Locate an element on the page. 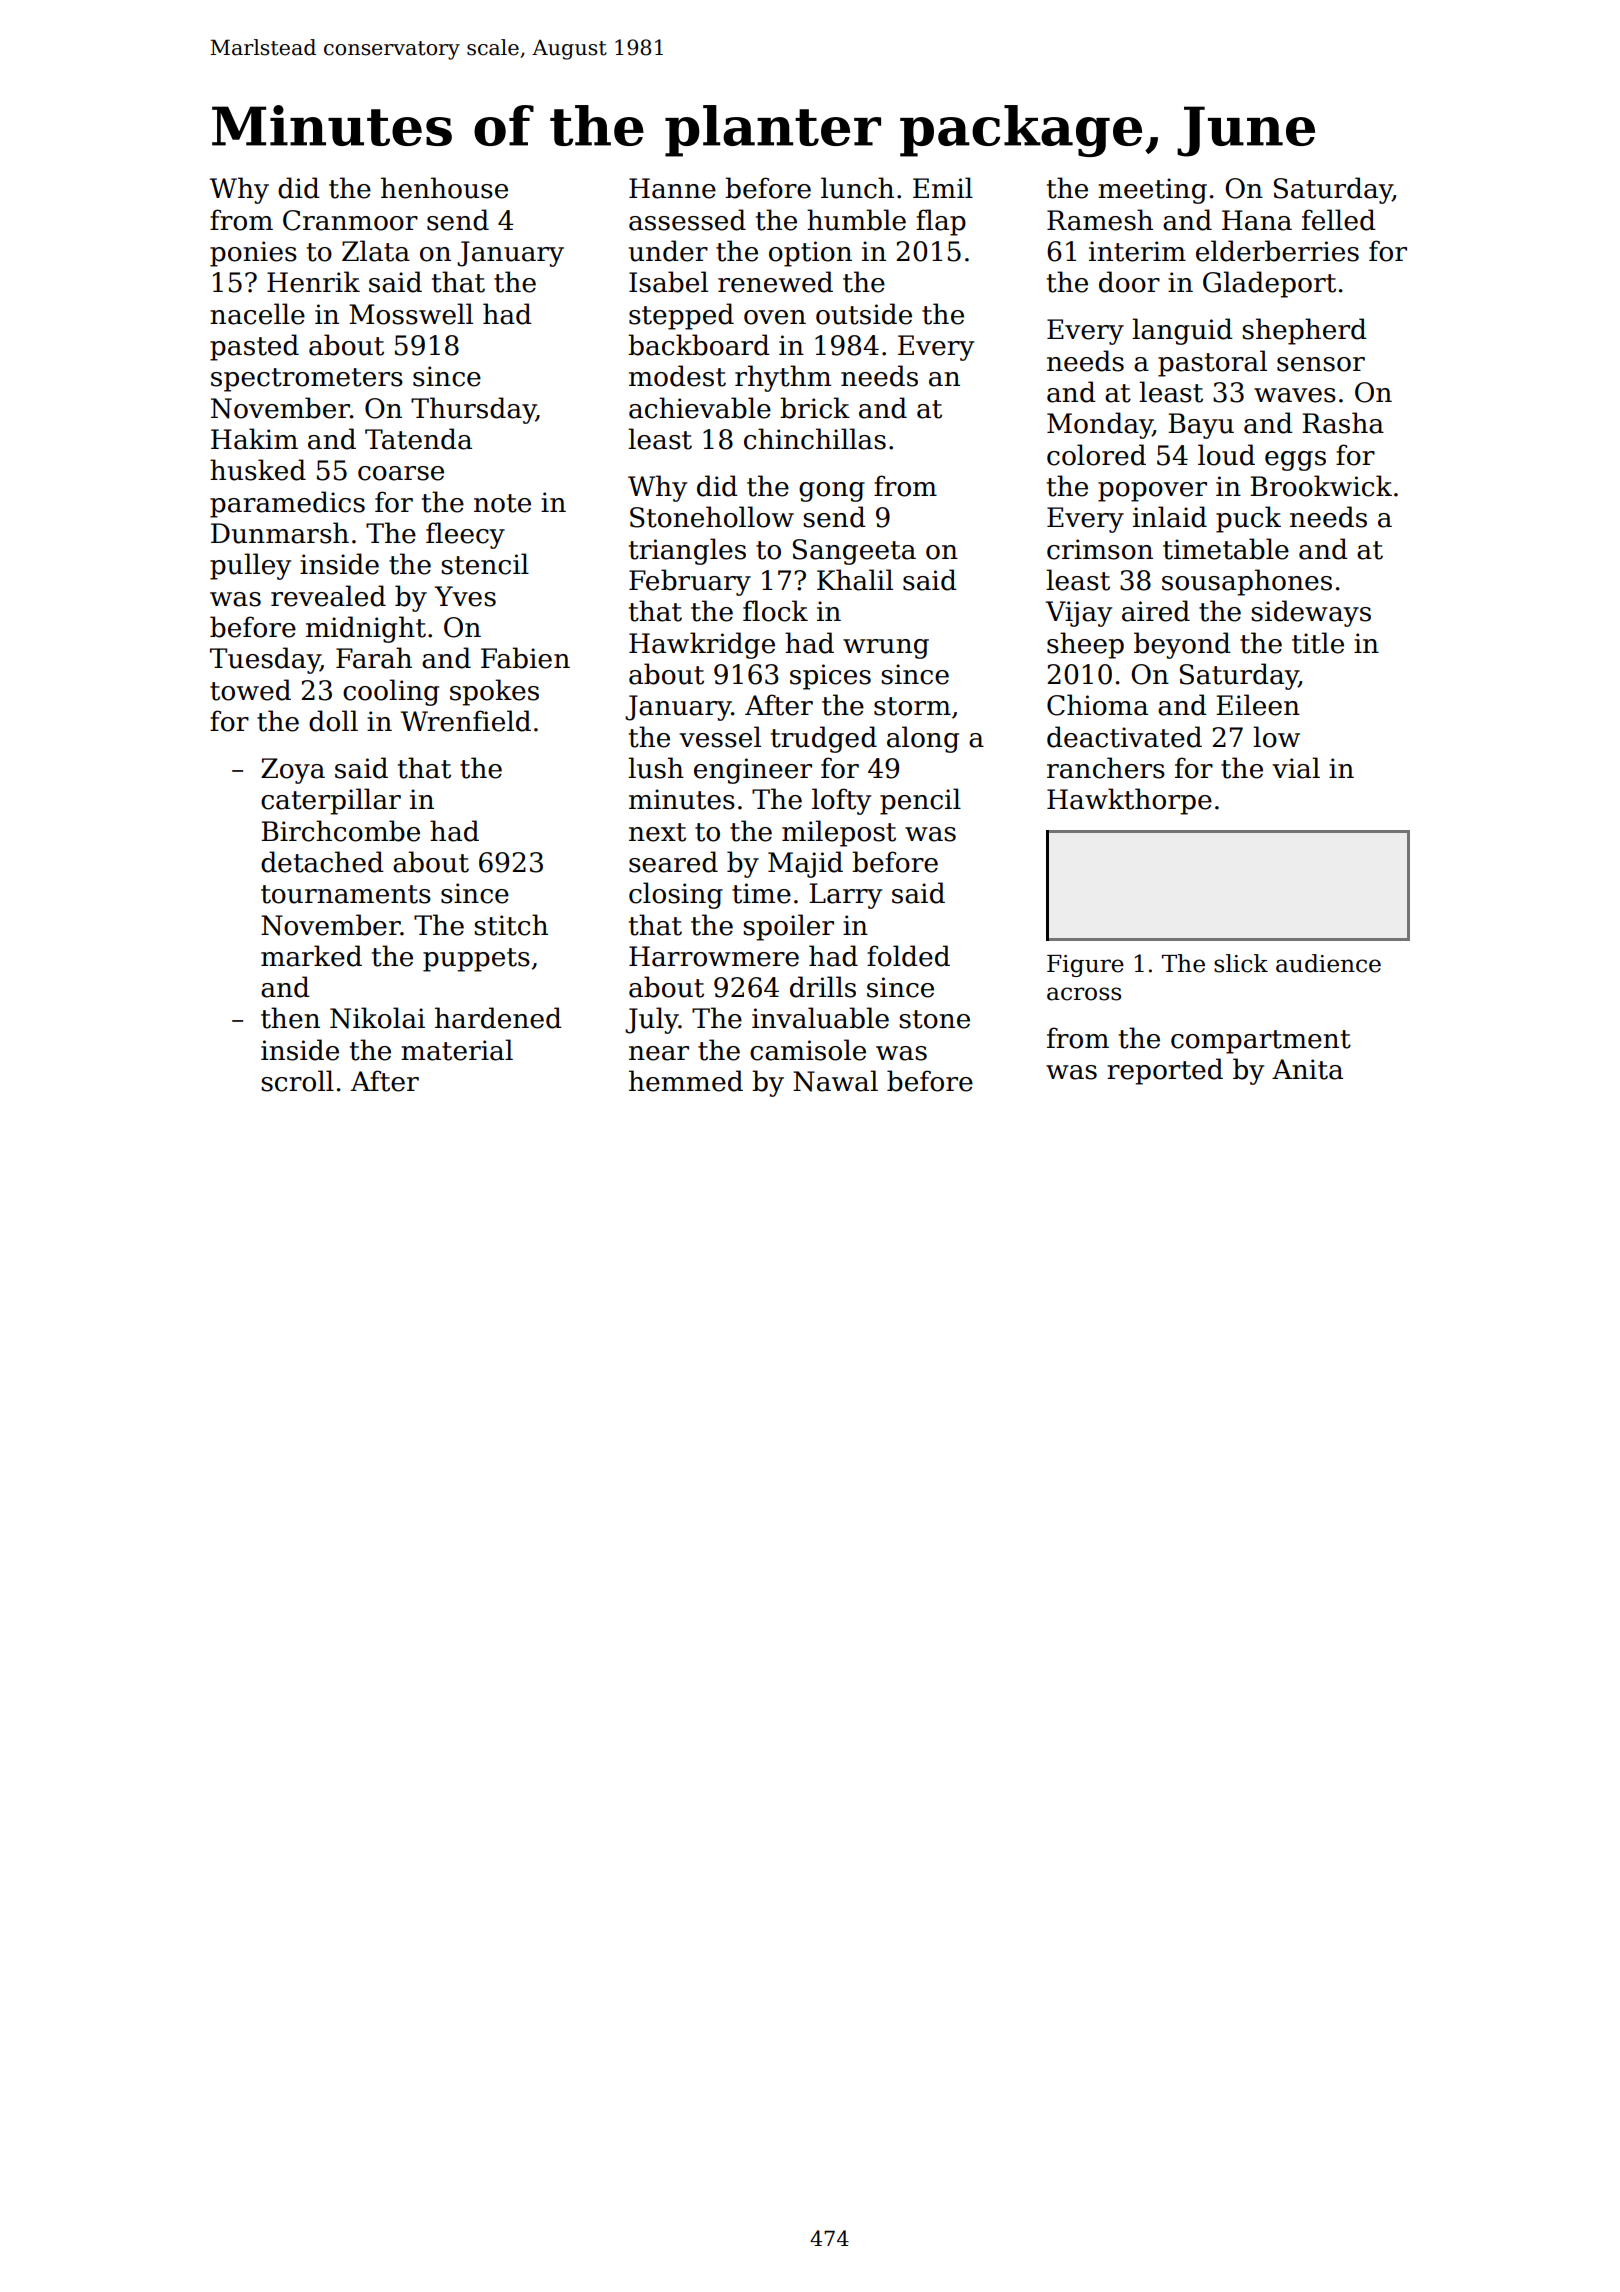 The image size is (1620, 2292). chinchillas is located at coordinates (815, 439).
